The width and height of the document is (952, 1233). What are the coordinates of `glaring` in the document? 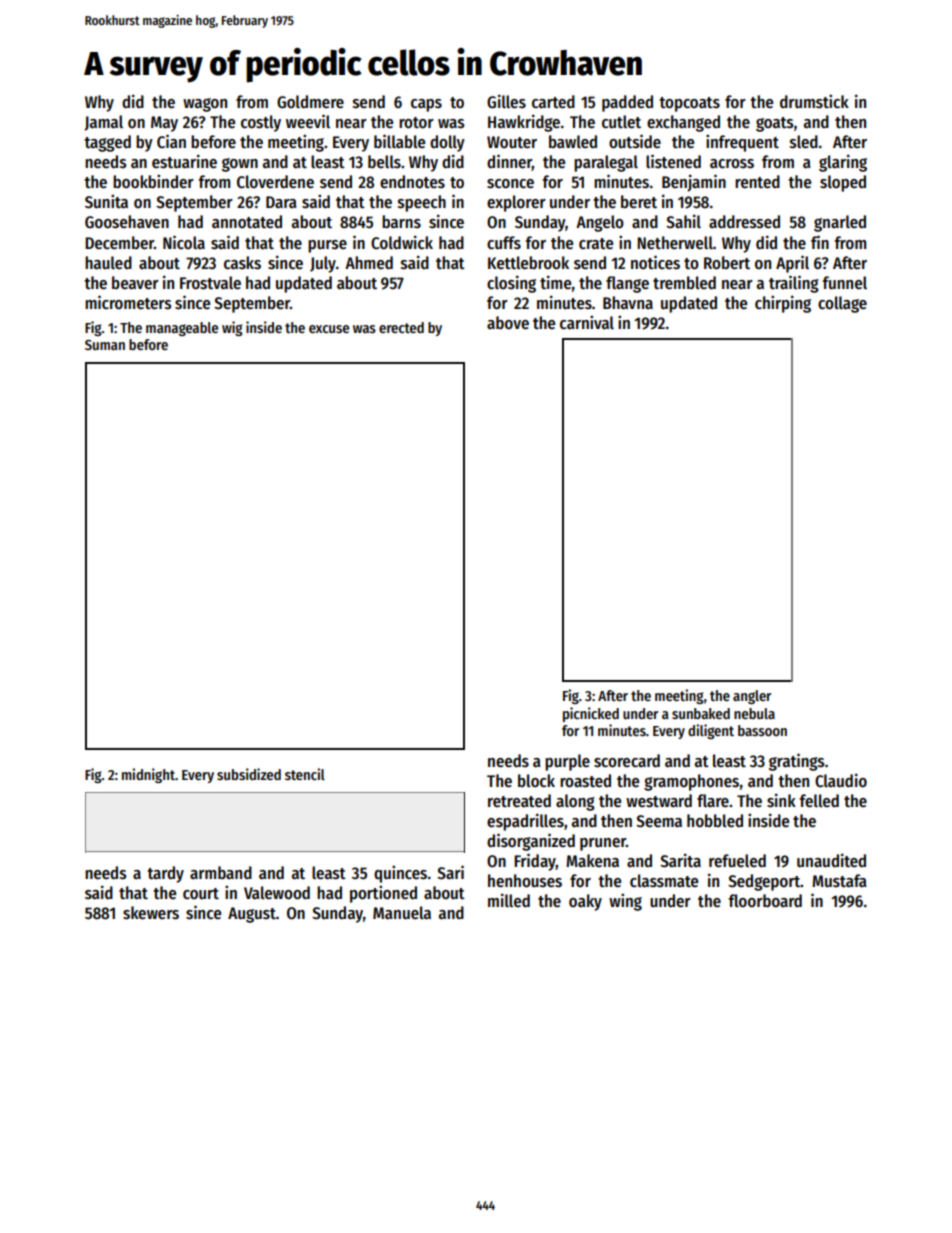 It's located at (843, 163).
